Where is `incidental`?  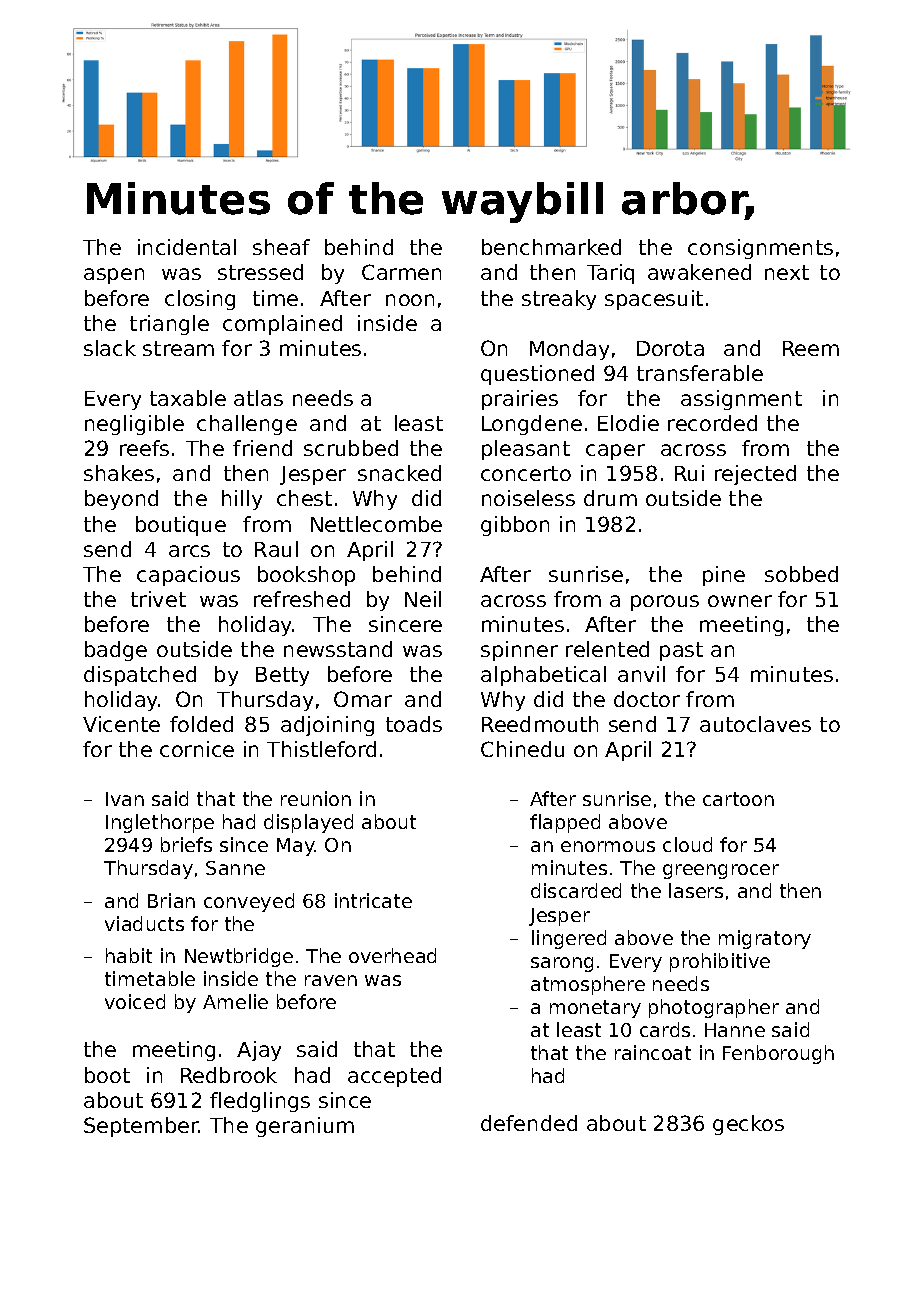 incidental is located at coordinates (187, 247).
